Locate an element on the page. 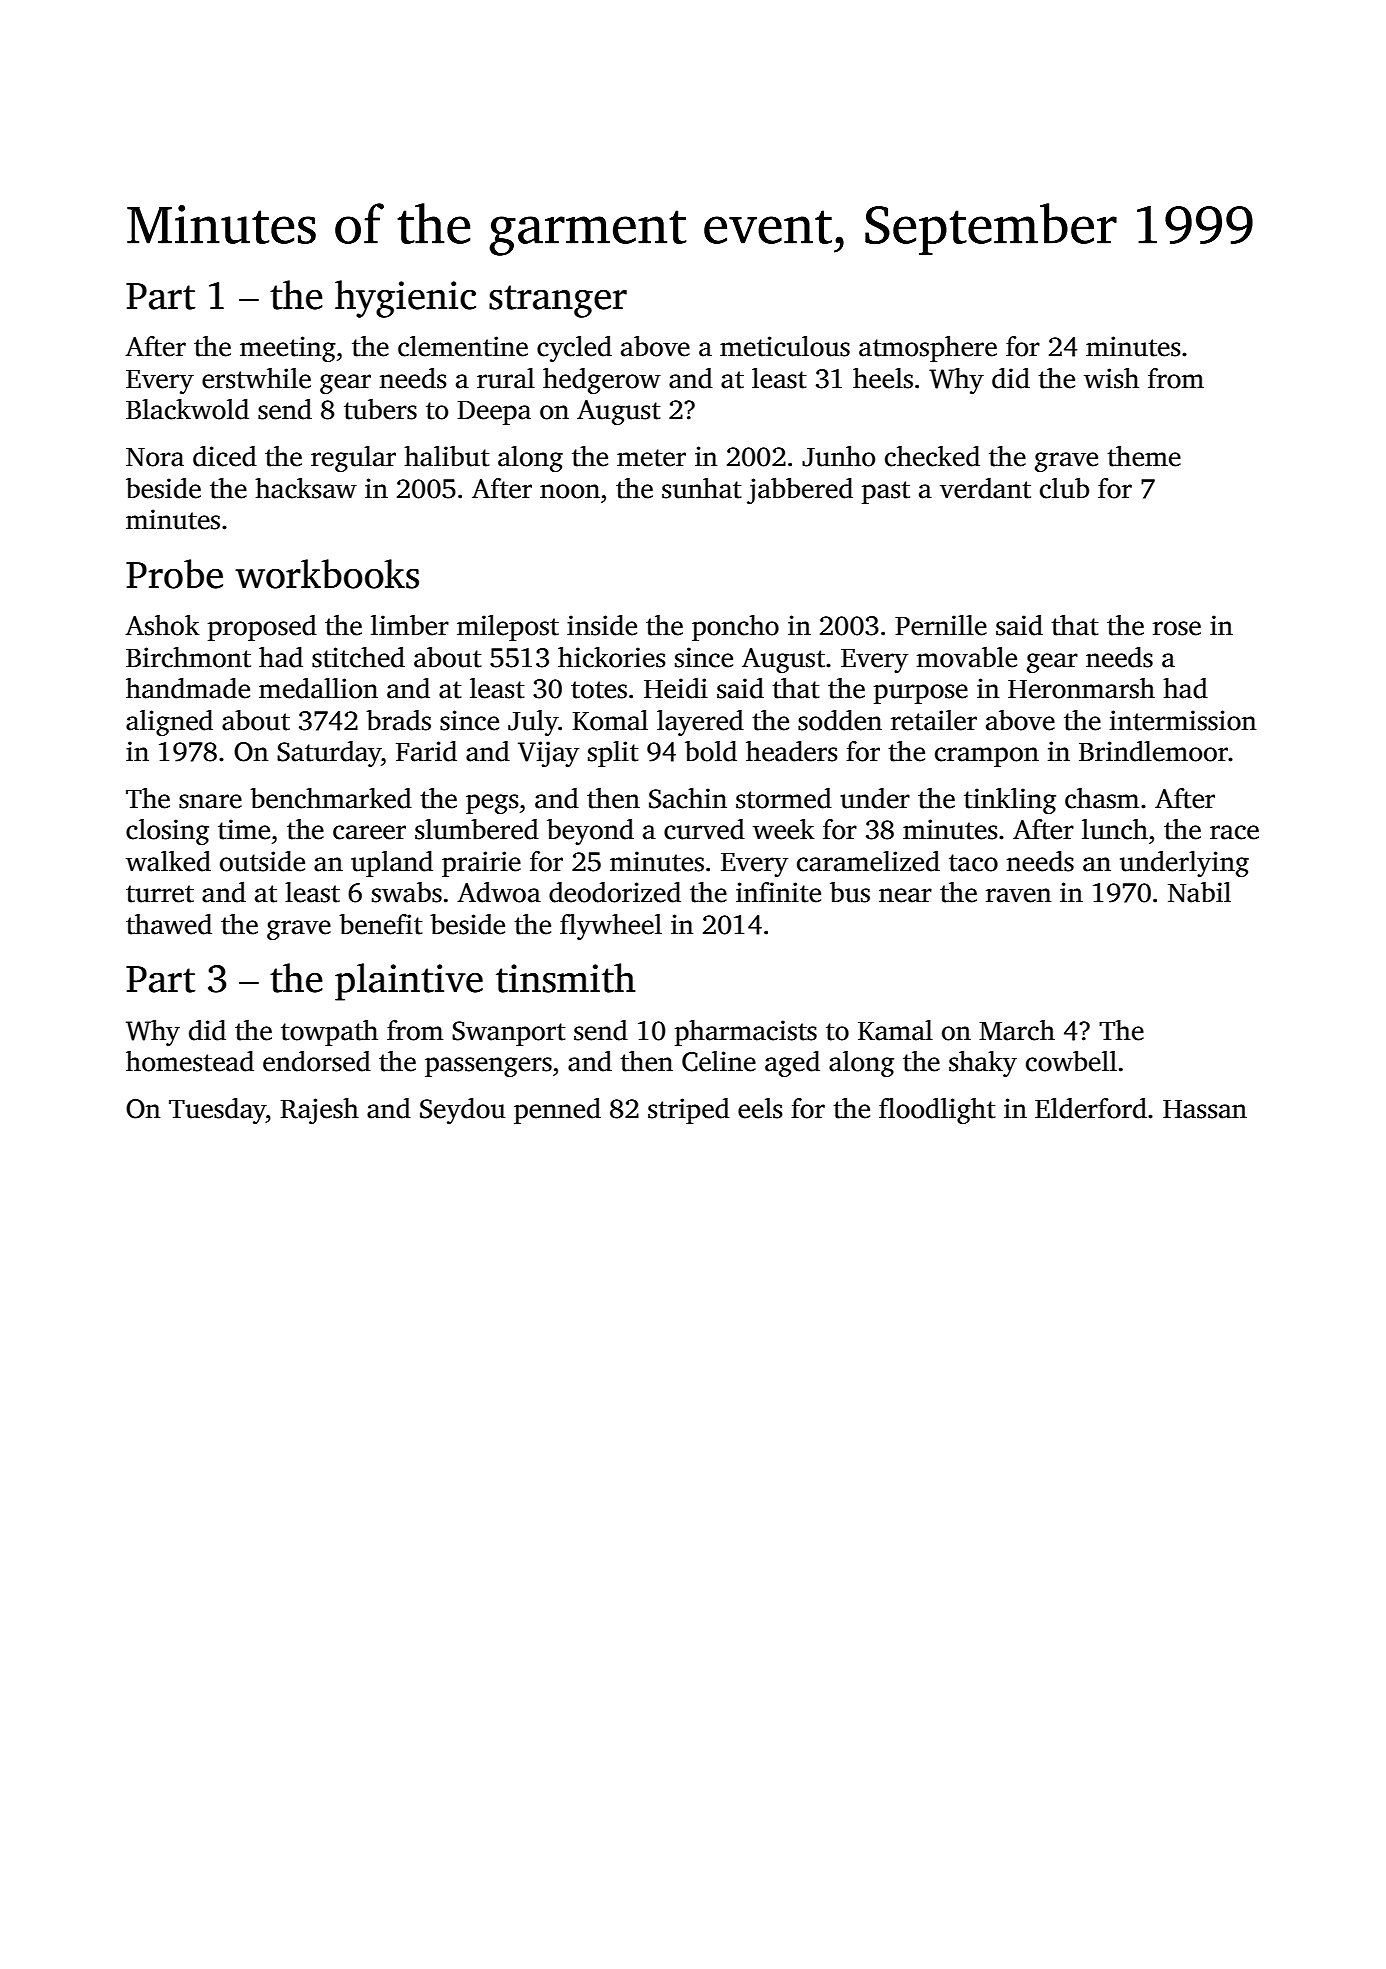 This image has height=1969, width=1386. meticulous is located at coordinates (785, 346).
